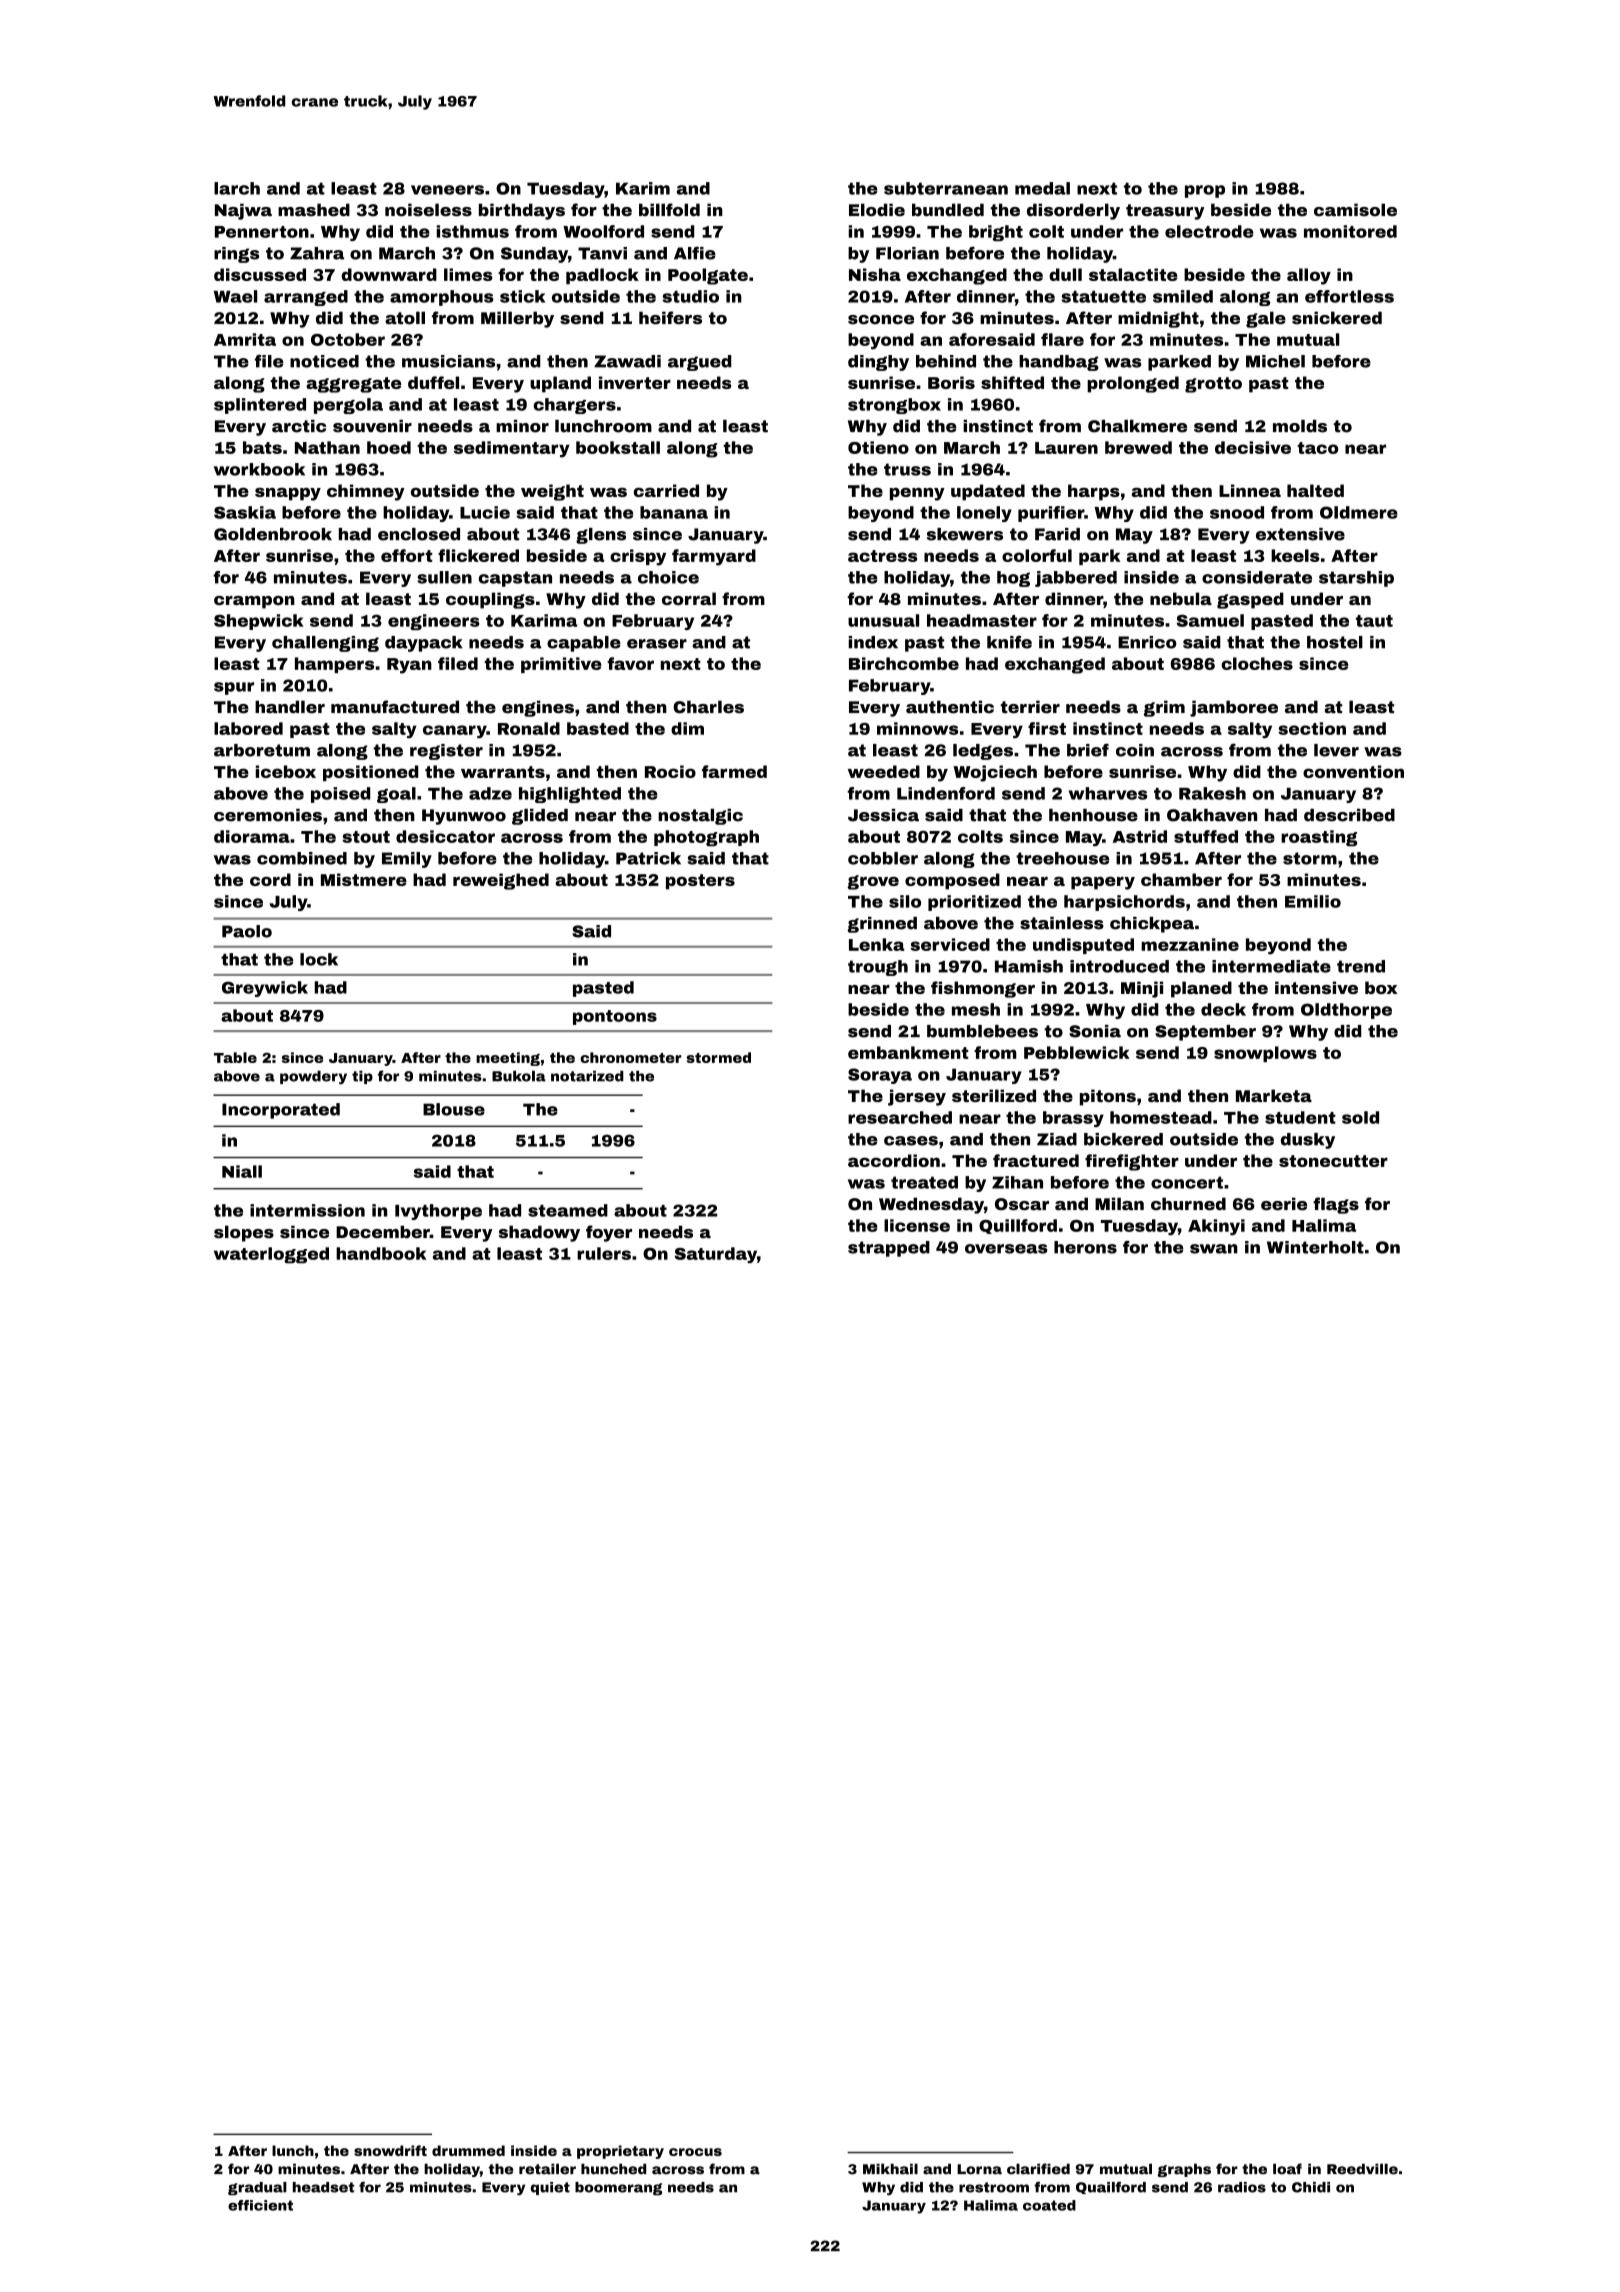  Describe the element at coordinates (273, 534) in the image. I see `Goldenbrook` at that location.
